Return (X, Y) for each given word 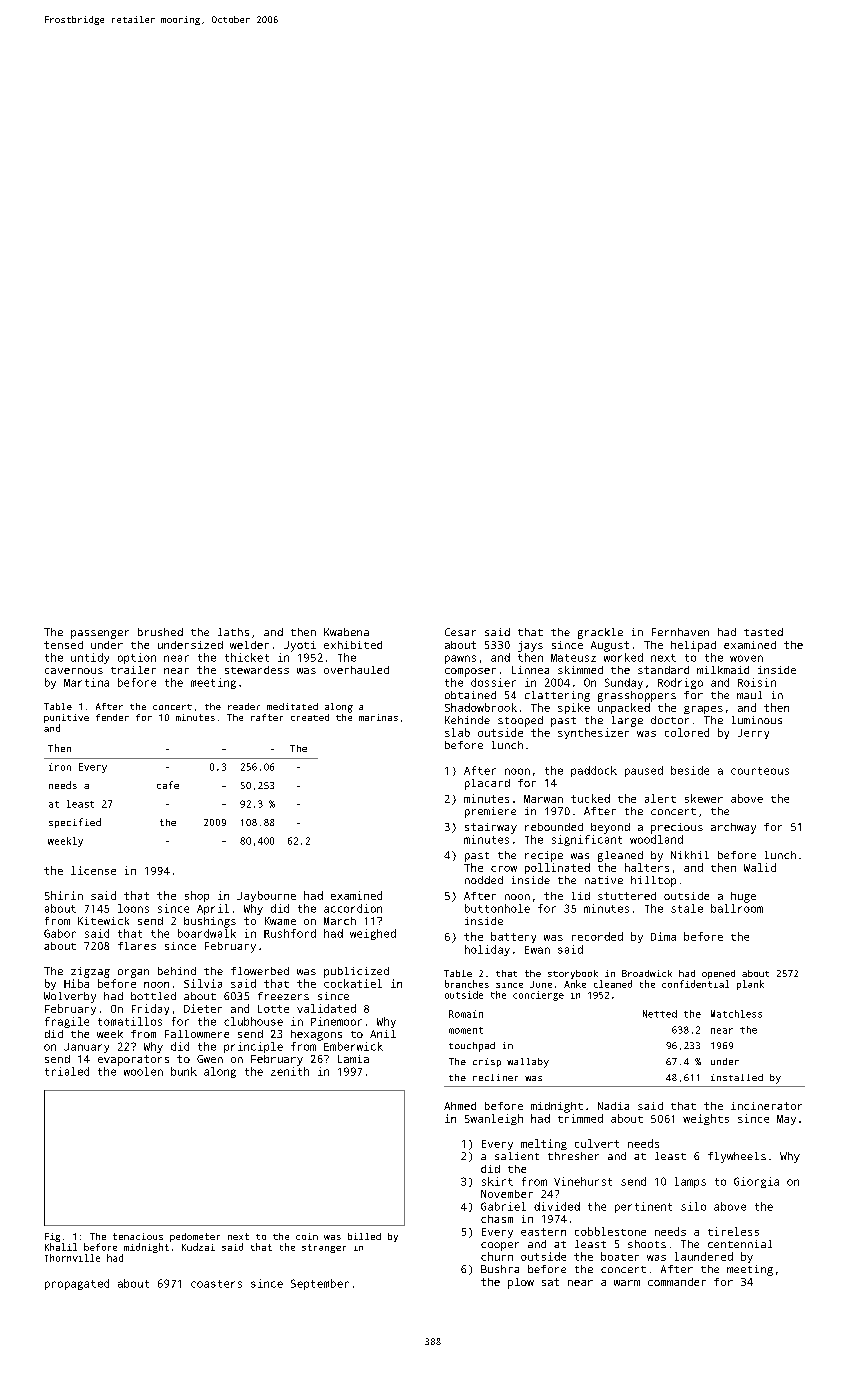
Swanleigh (494, 1119)
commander (677, 1282)
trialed (67, 1071)
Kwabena (346, 632)
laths (233, 632)
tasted (763, 632)
